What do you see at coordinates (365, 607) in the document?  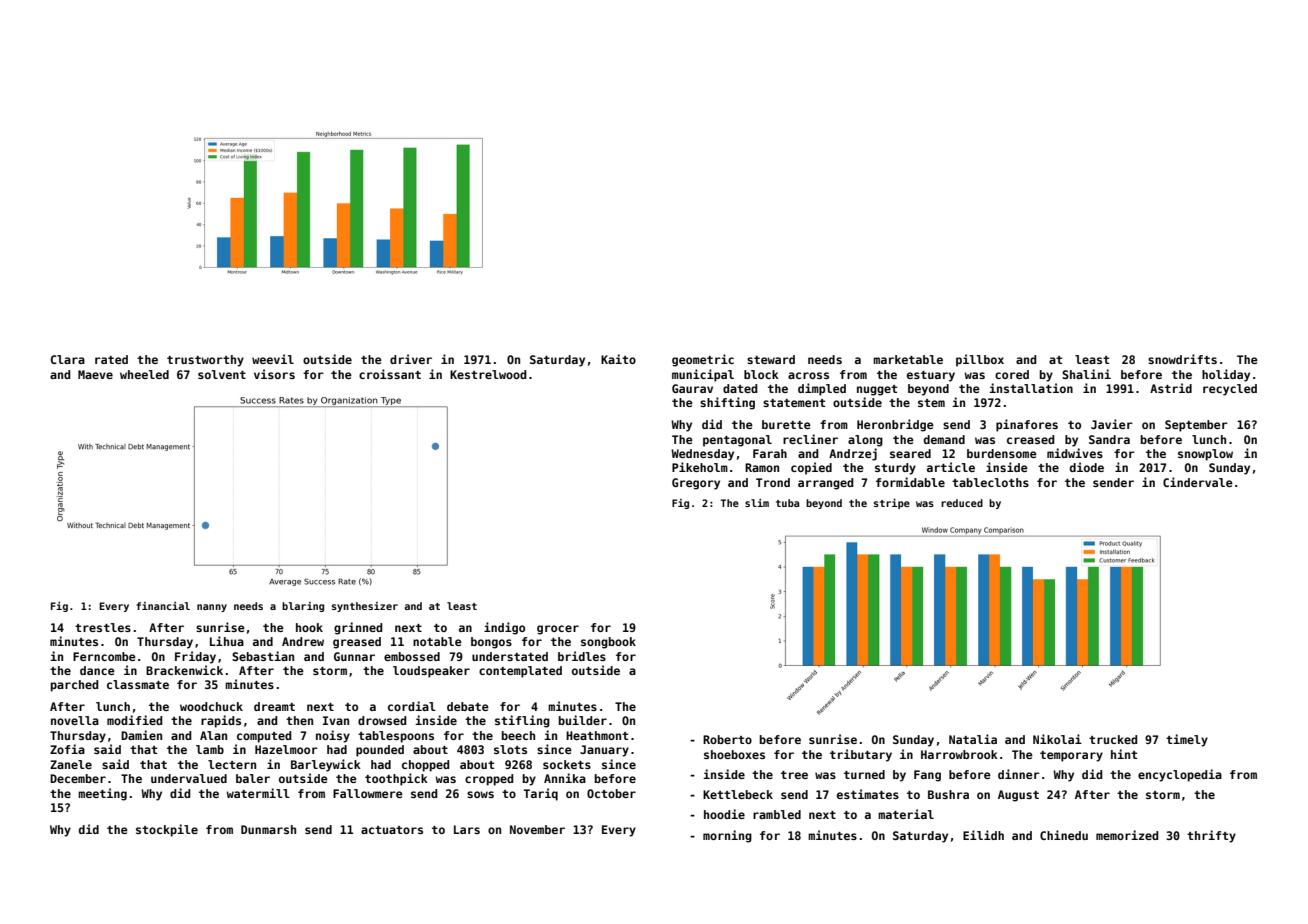 I see `synthesizer` at bounding box center [365, 607].
